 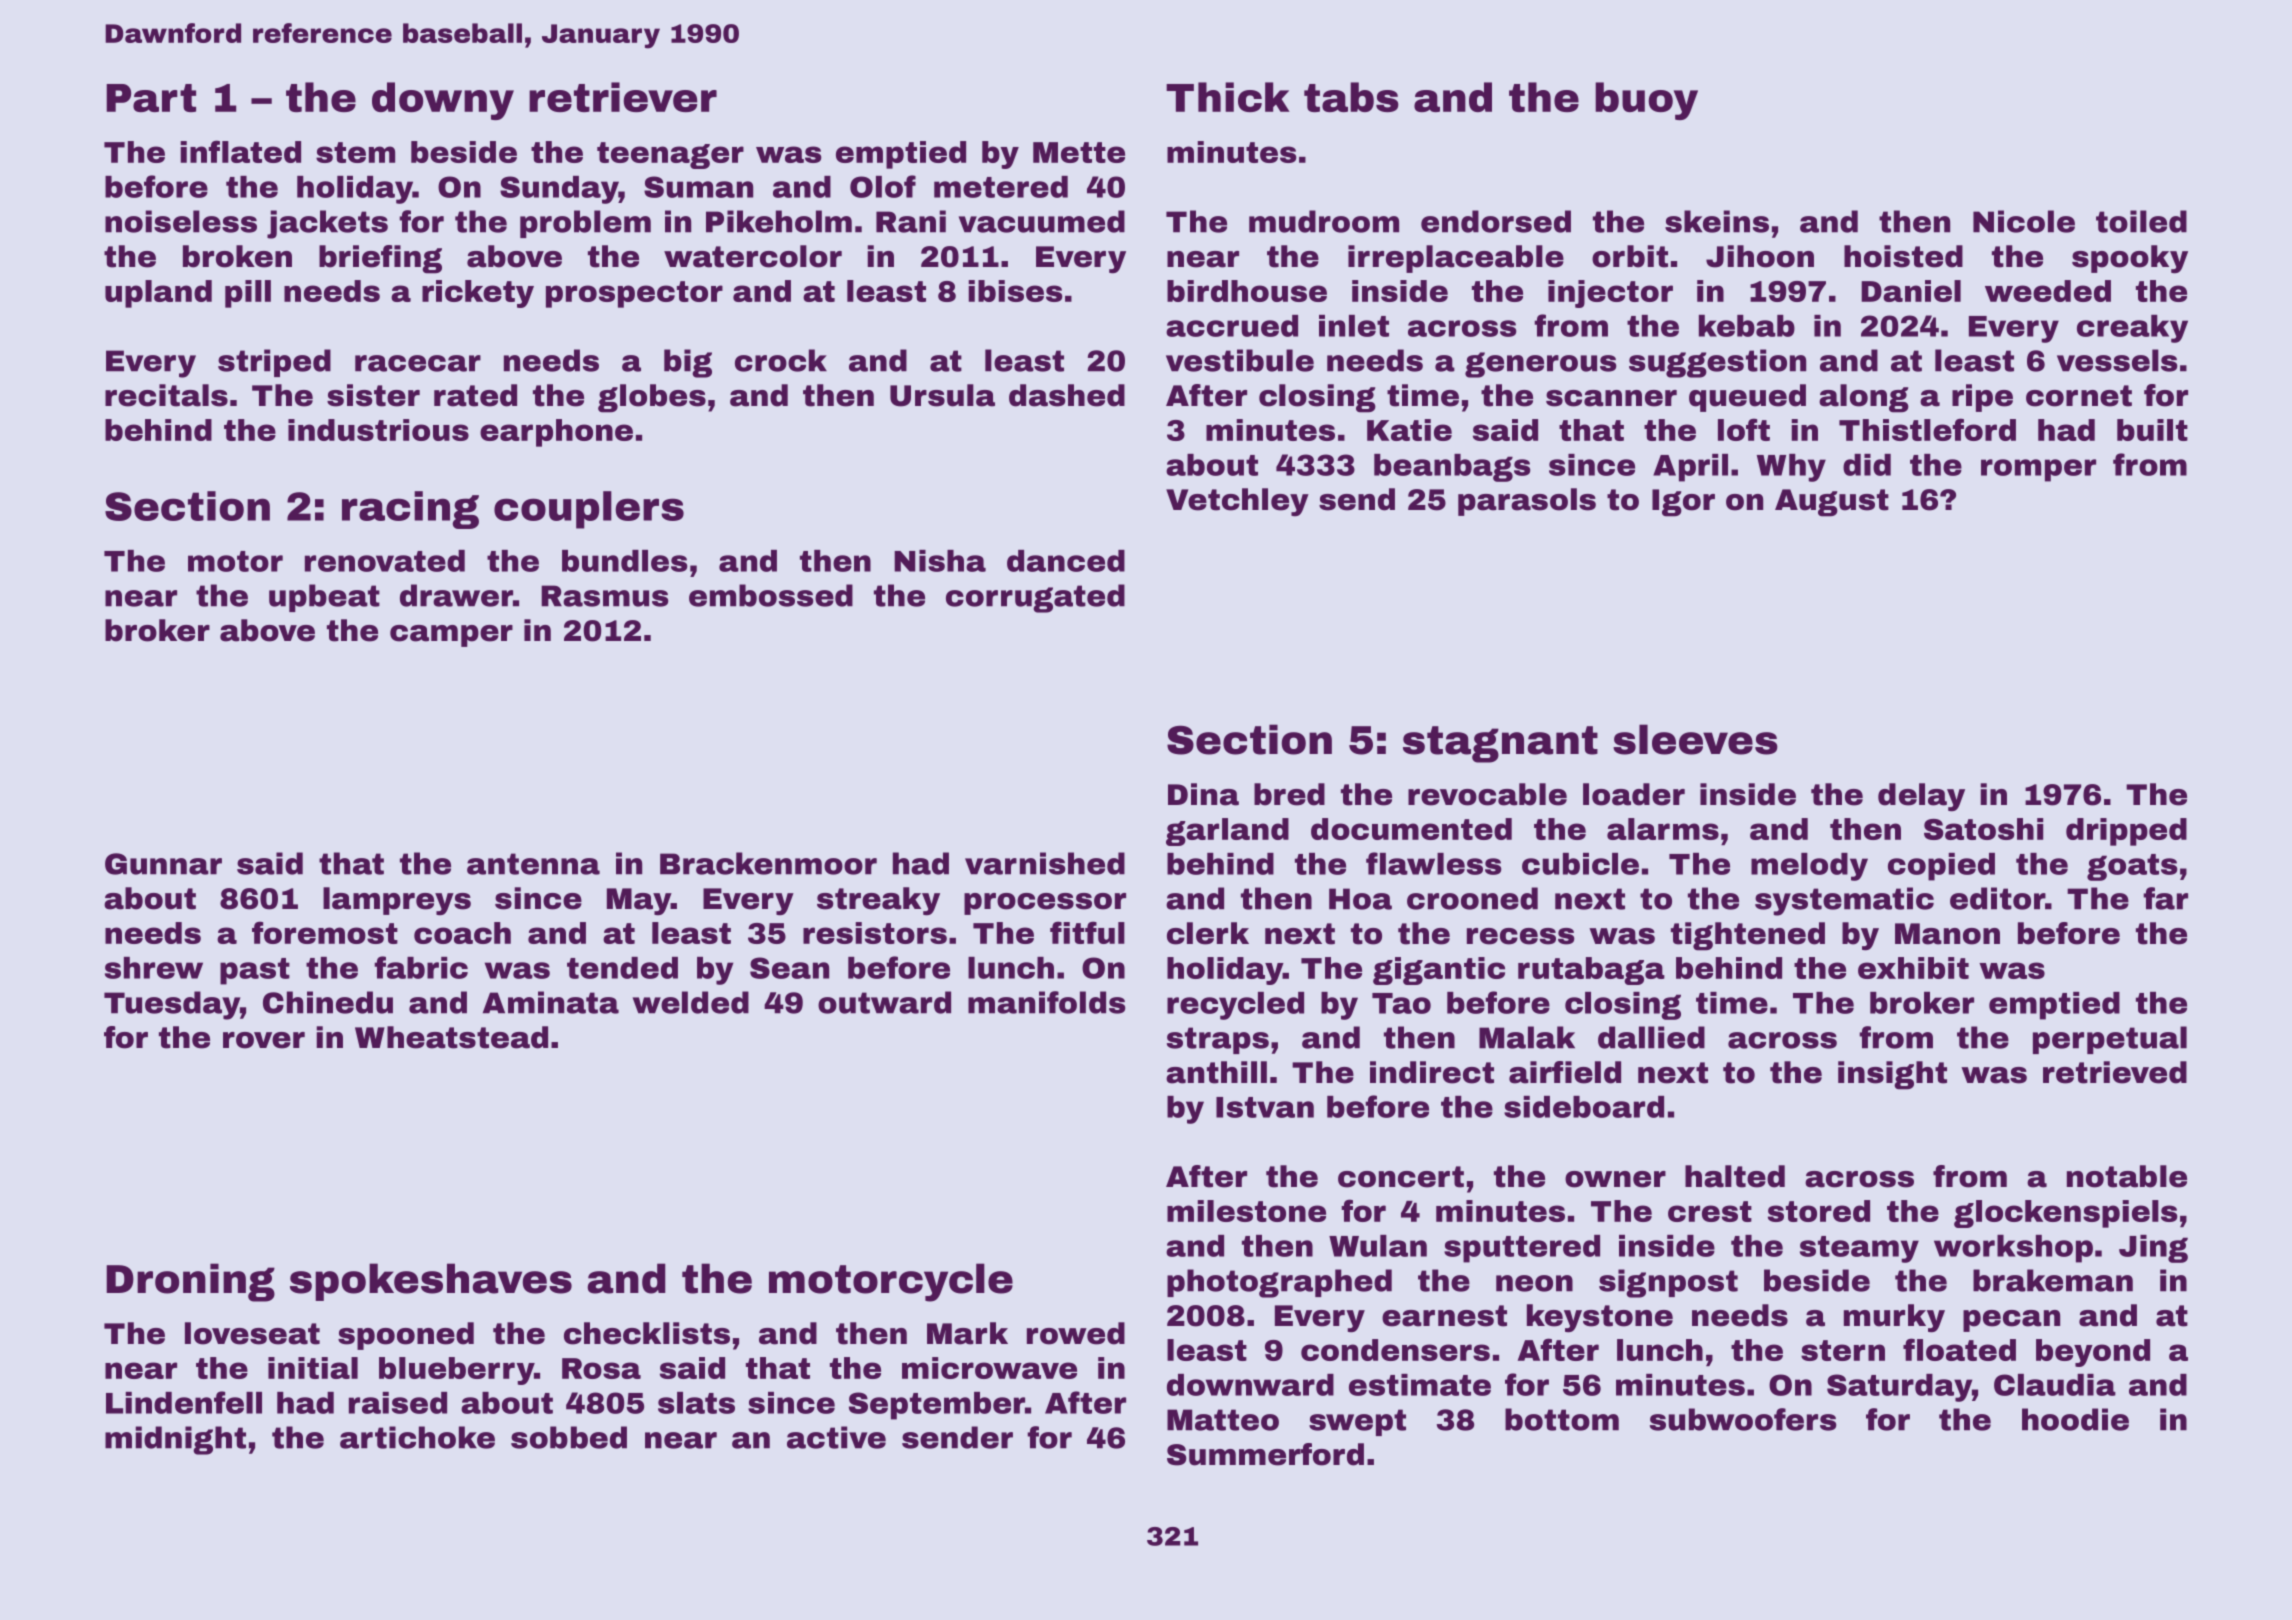 I want to click on Nicole, so click(x=2024, y=221).
